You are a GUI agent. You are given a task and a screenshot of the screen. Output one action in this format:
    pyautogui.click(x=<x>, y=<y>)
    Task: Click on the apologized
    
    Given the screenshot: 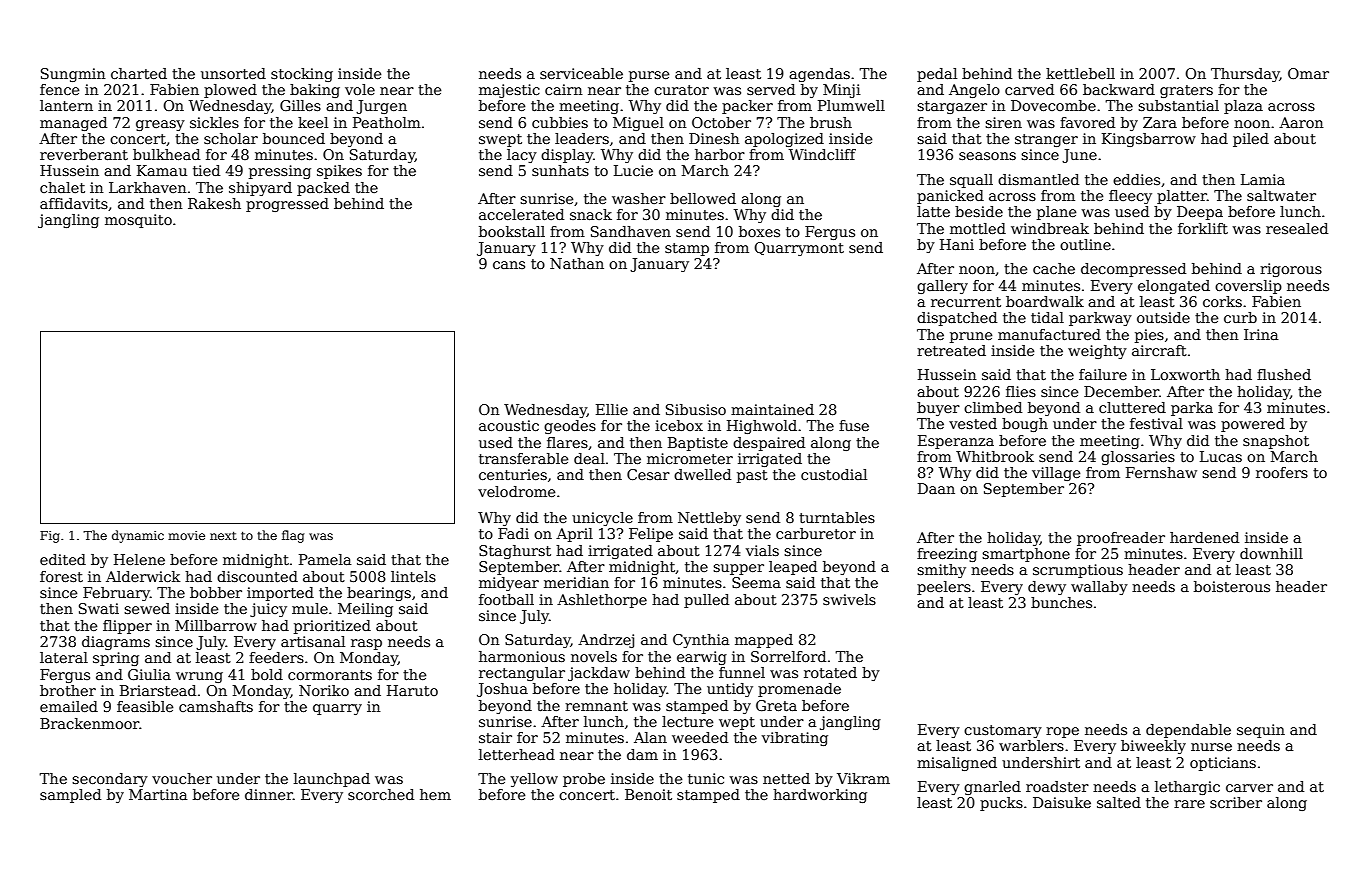 What is the action you would take?
    pyautogui.click(x=784, y=140)
